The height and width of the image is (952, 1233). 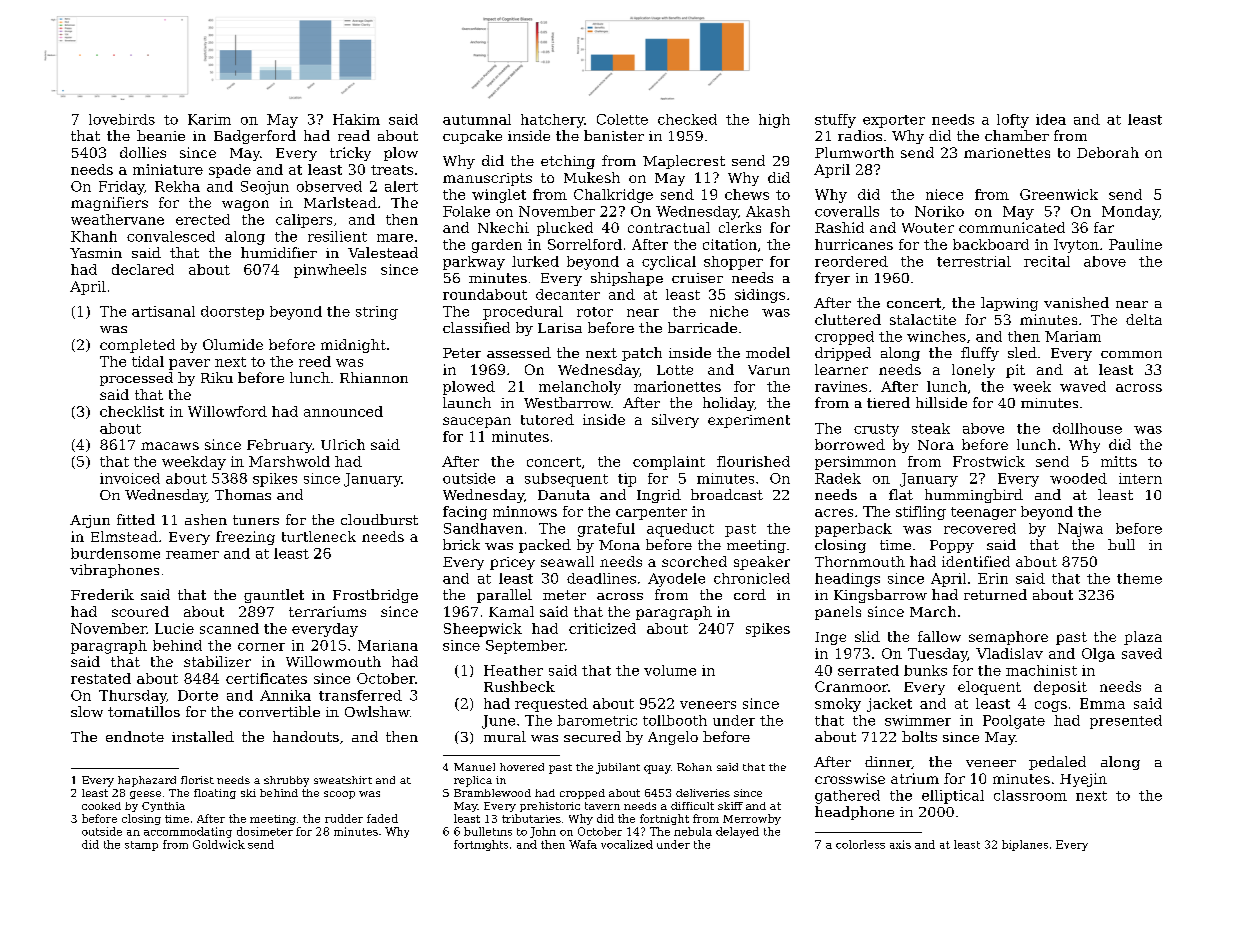 I want to click on stamp, so click(x=141, y=846).
